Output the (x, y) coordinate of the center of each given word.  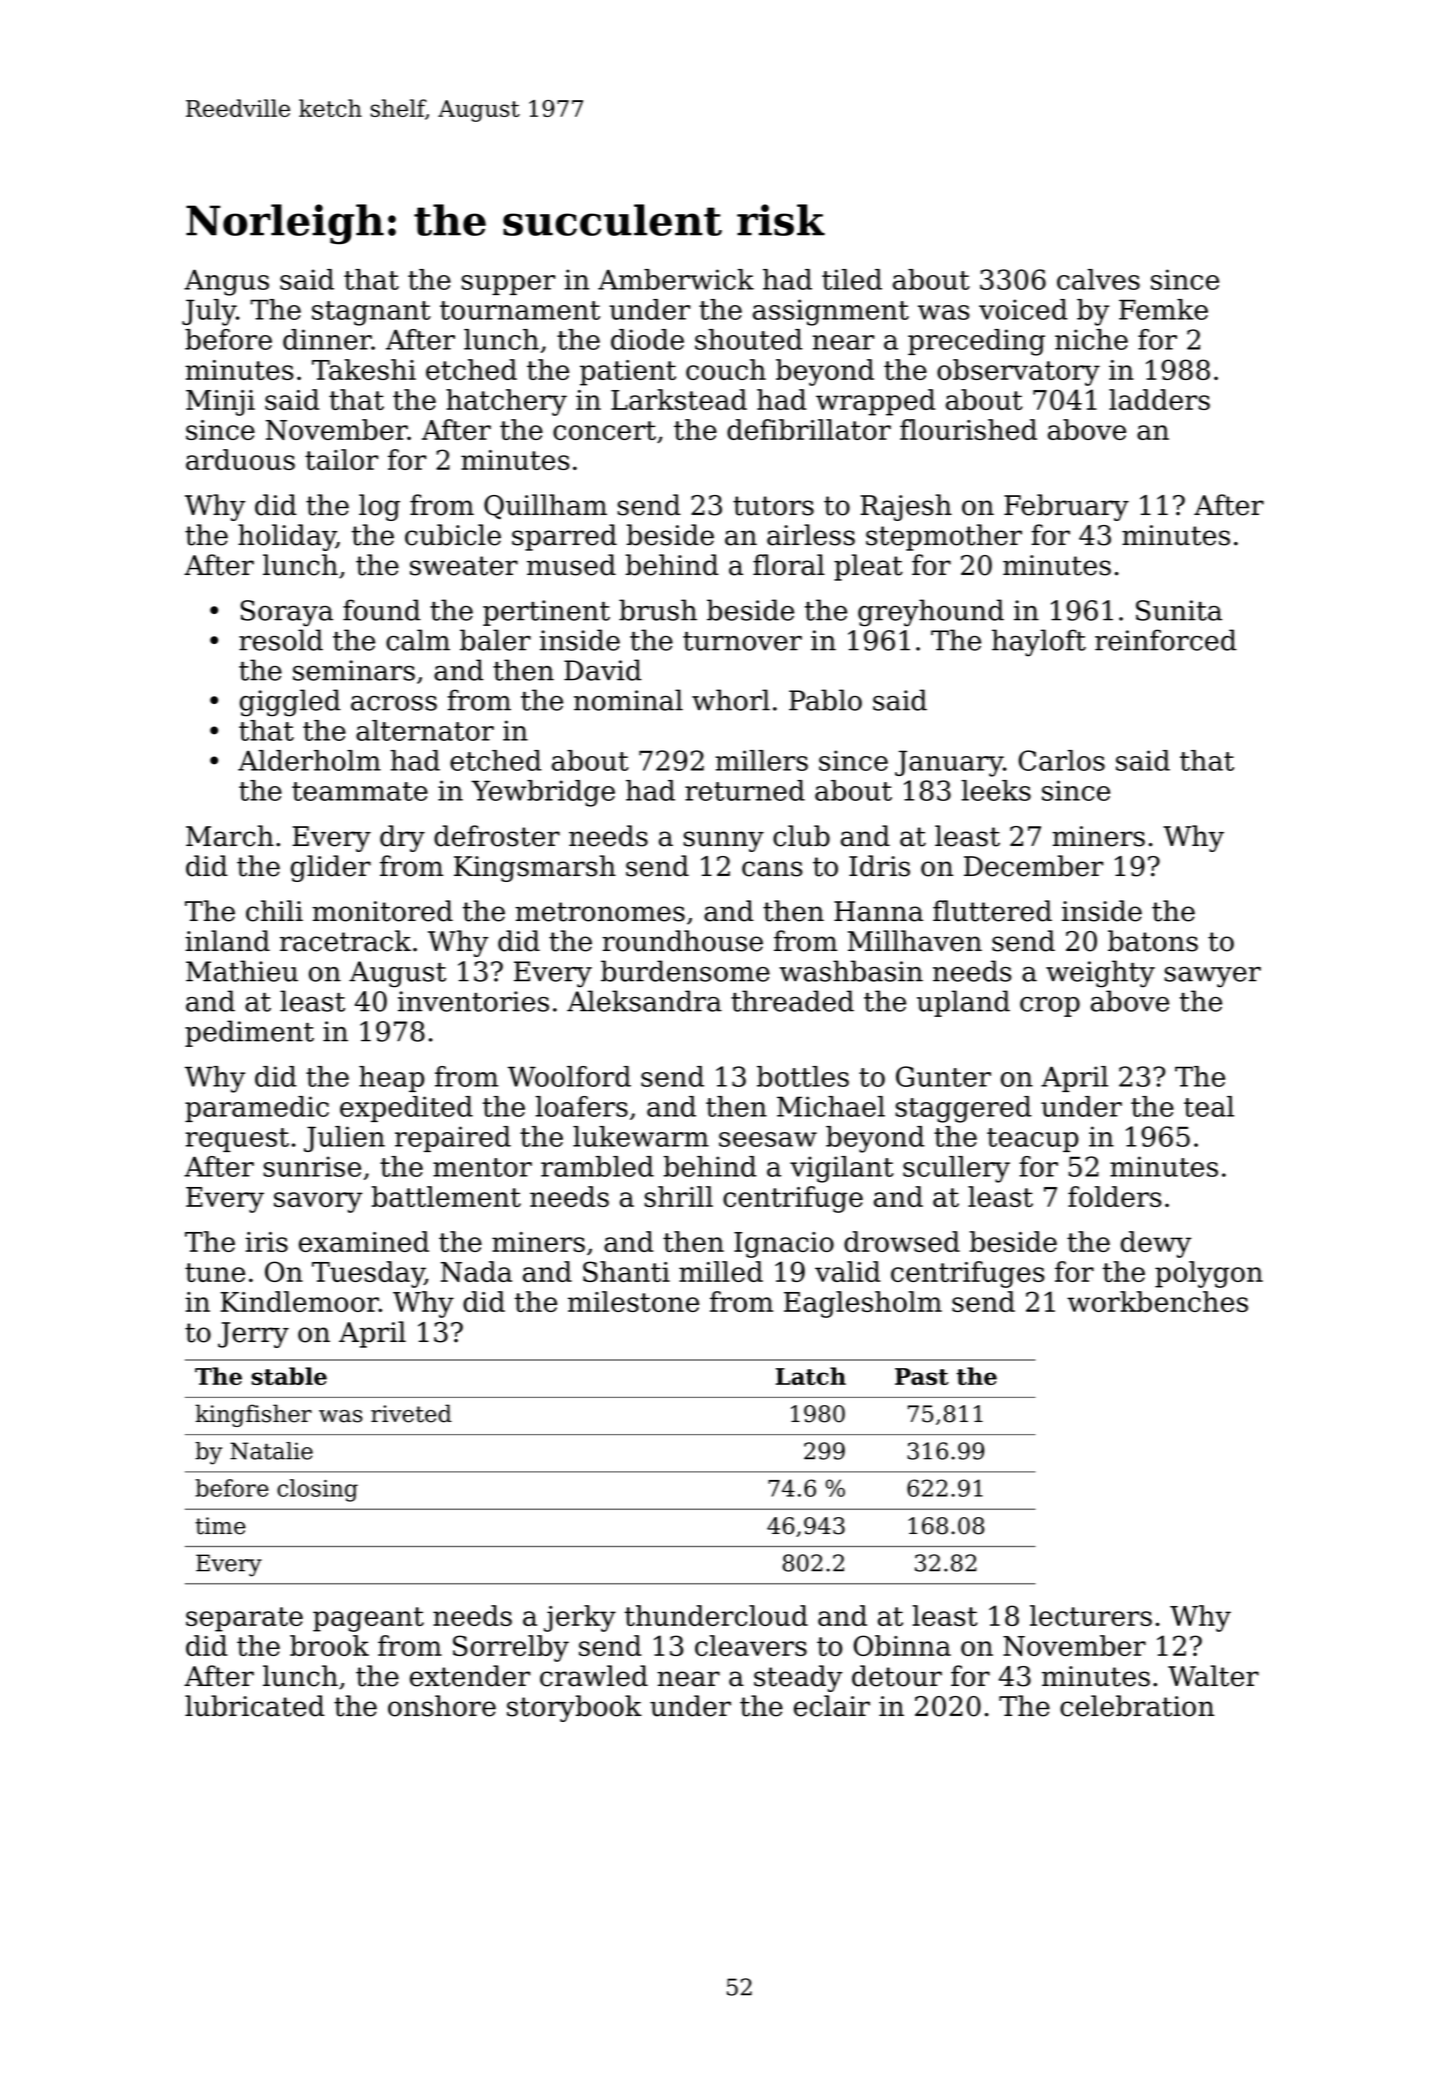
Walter (1213, 1676)
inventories (473, 1001)
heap (391, 1079)
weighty (1100, 974)
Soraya (287, 613)
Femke (1163, 309)
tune (215, 1272)
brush (658, 610)
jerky (580, 1618)
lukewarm (641, 1136)
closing (317, 1490)
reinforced (1166, 640)
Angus (226, 282)
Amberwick (676, 279)
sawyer (1212, 977)
